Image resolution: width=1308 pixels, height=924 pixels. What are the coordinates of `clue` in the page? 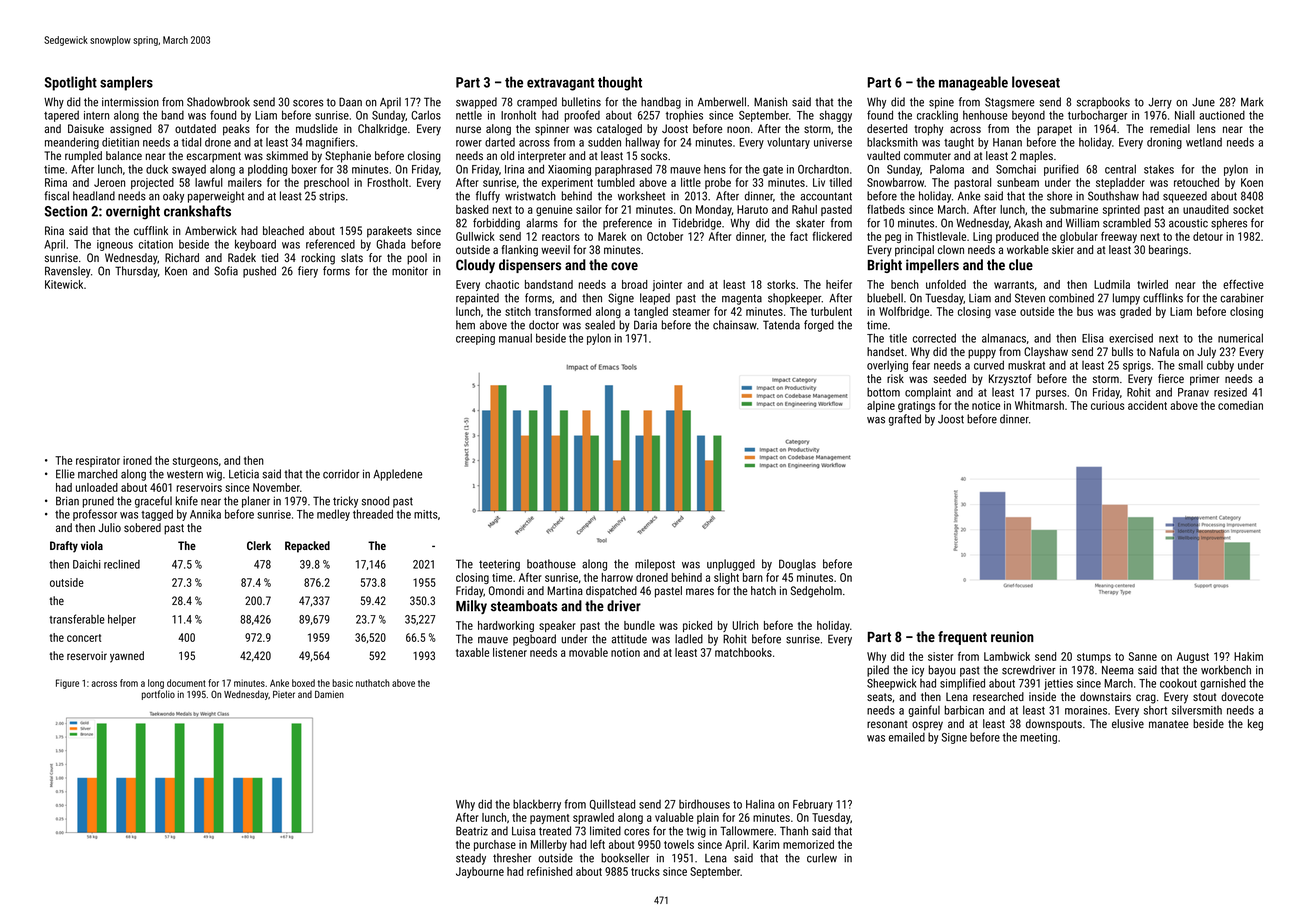 It's located at (1021, 265).
